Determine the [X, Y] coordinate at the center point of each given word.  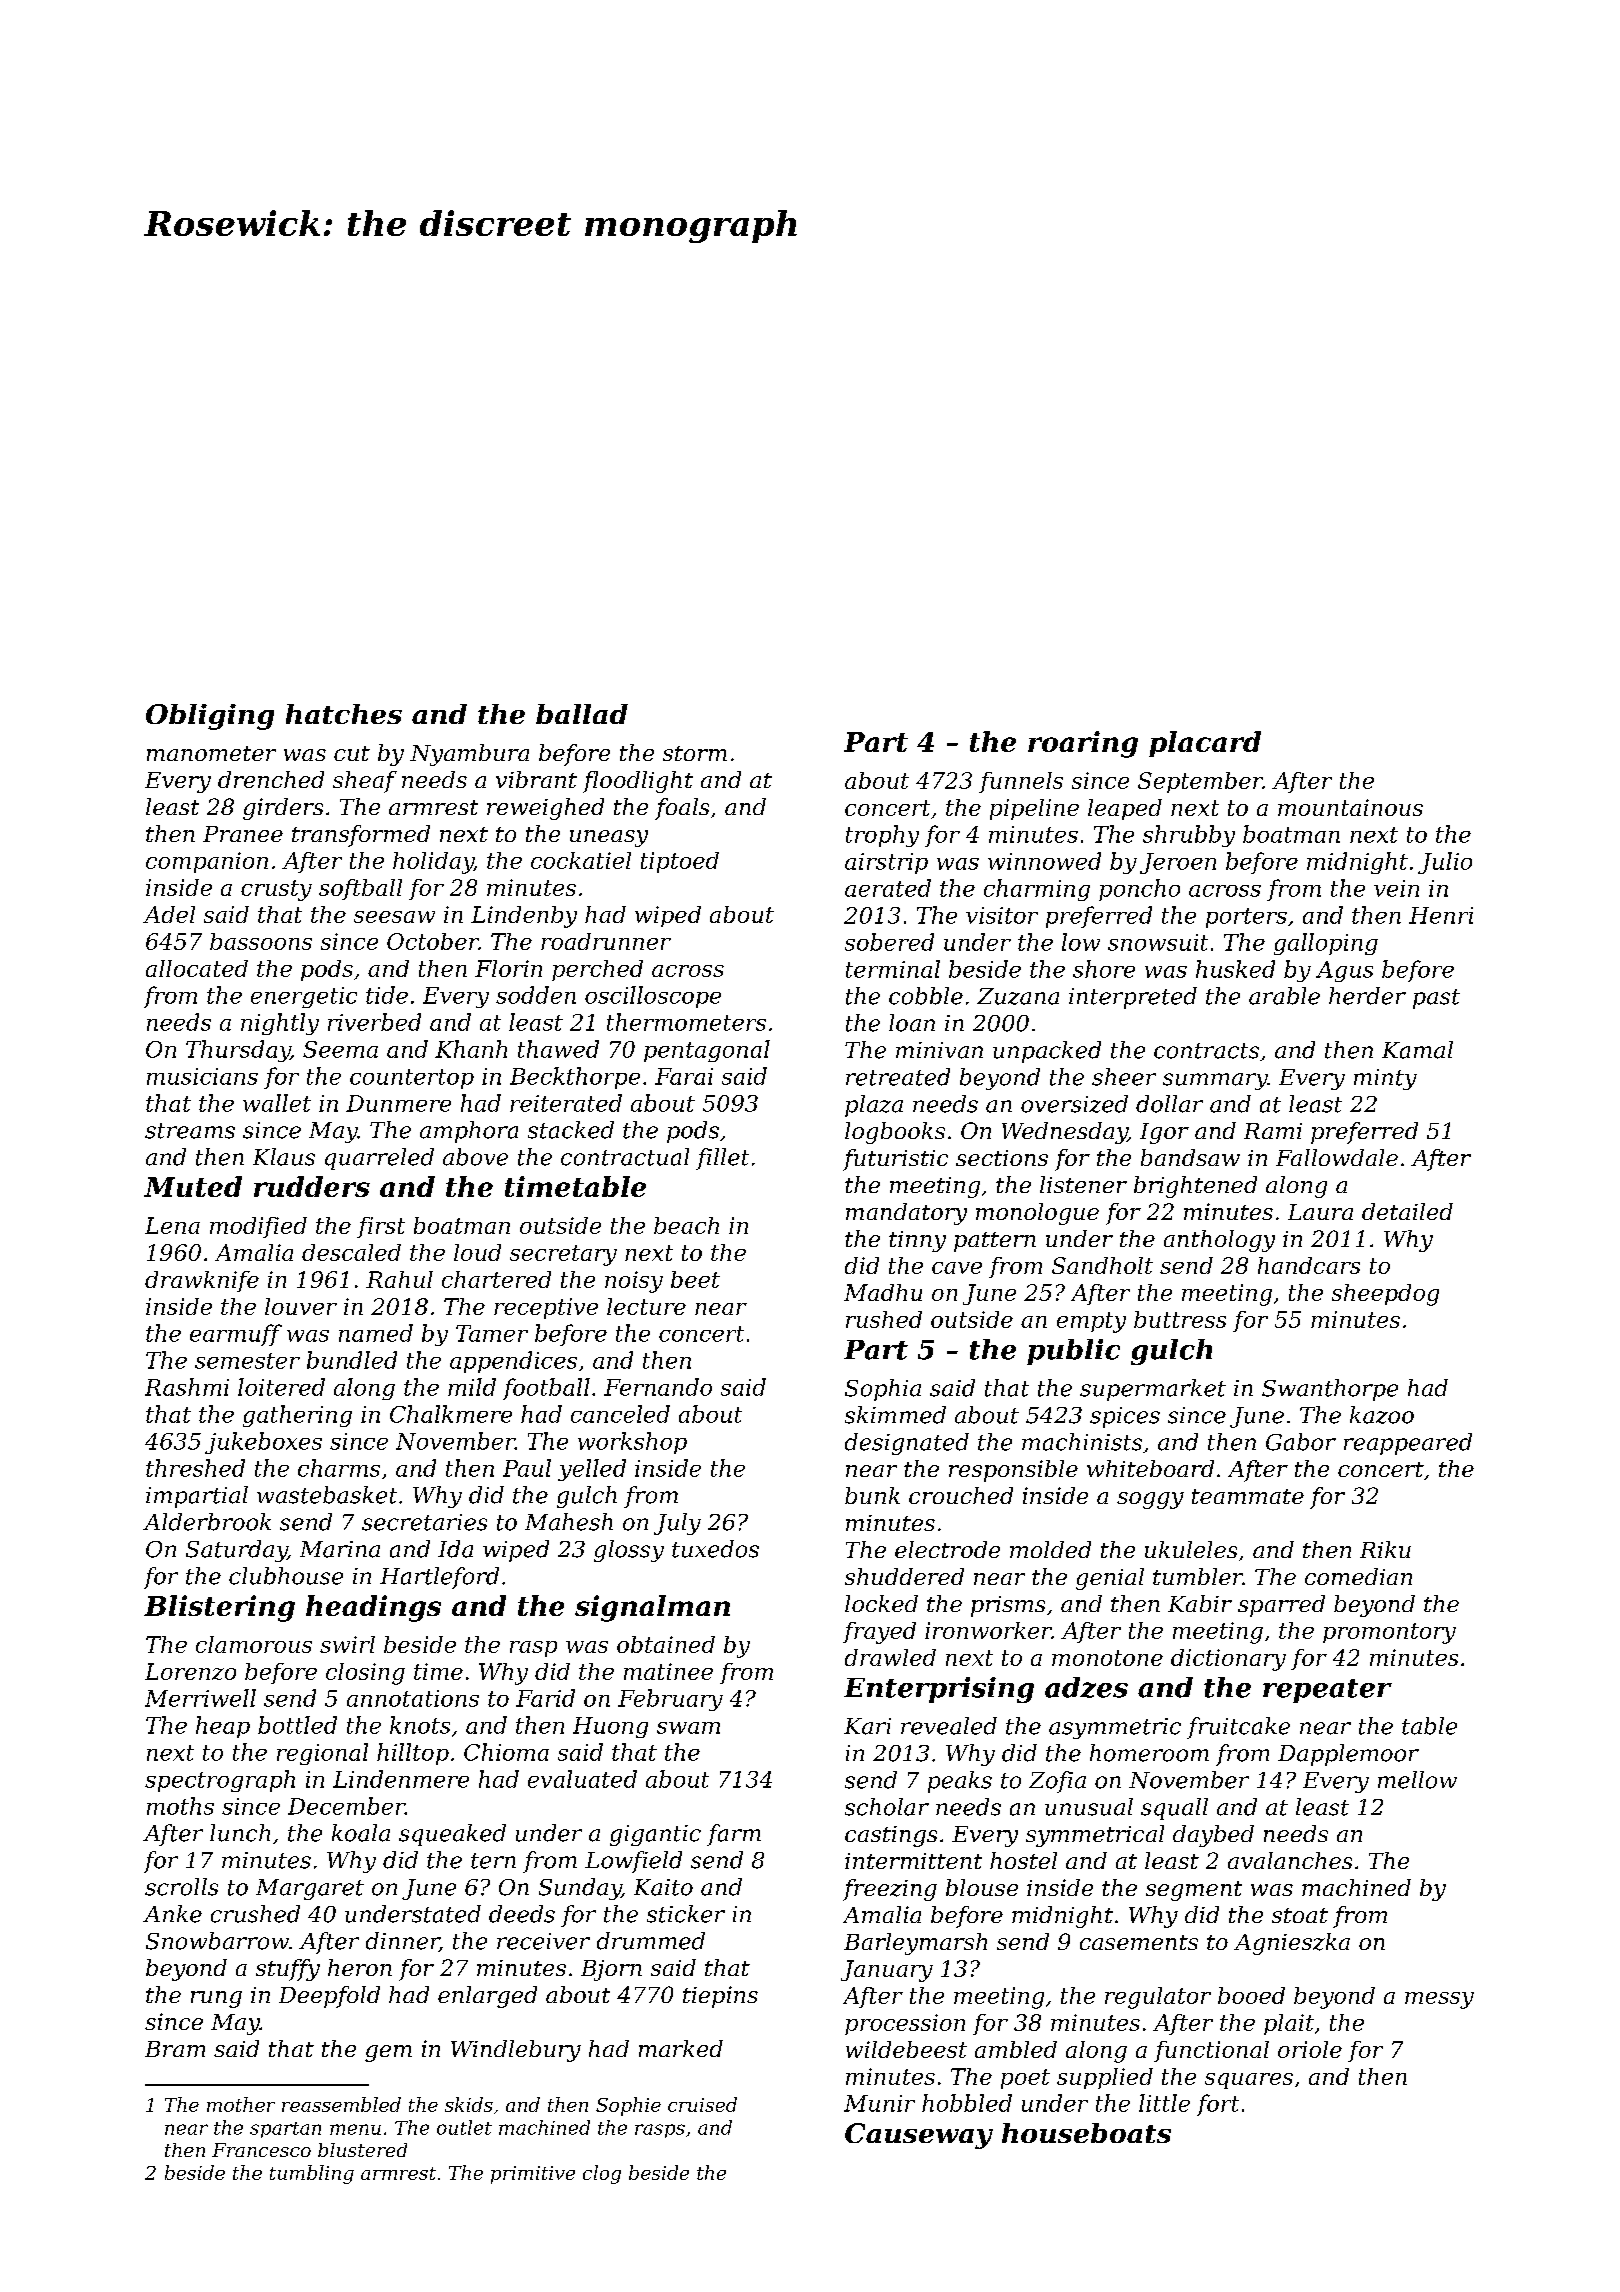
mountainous [1350, 807]
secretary [563, 1255]
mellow [1417, 1780]
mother [241, 2104]
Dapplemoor [1348, 1755]
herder [1367, 996]
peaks [960, 1782]
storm [695, 753]
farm [734, 1835]
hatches [344, 714]
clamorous [254, 1644]
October [433, 941]
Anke [172, 1914]
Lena [172, 1225]
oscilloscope [653, 997]
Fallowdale [1337, 1157]
